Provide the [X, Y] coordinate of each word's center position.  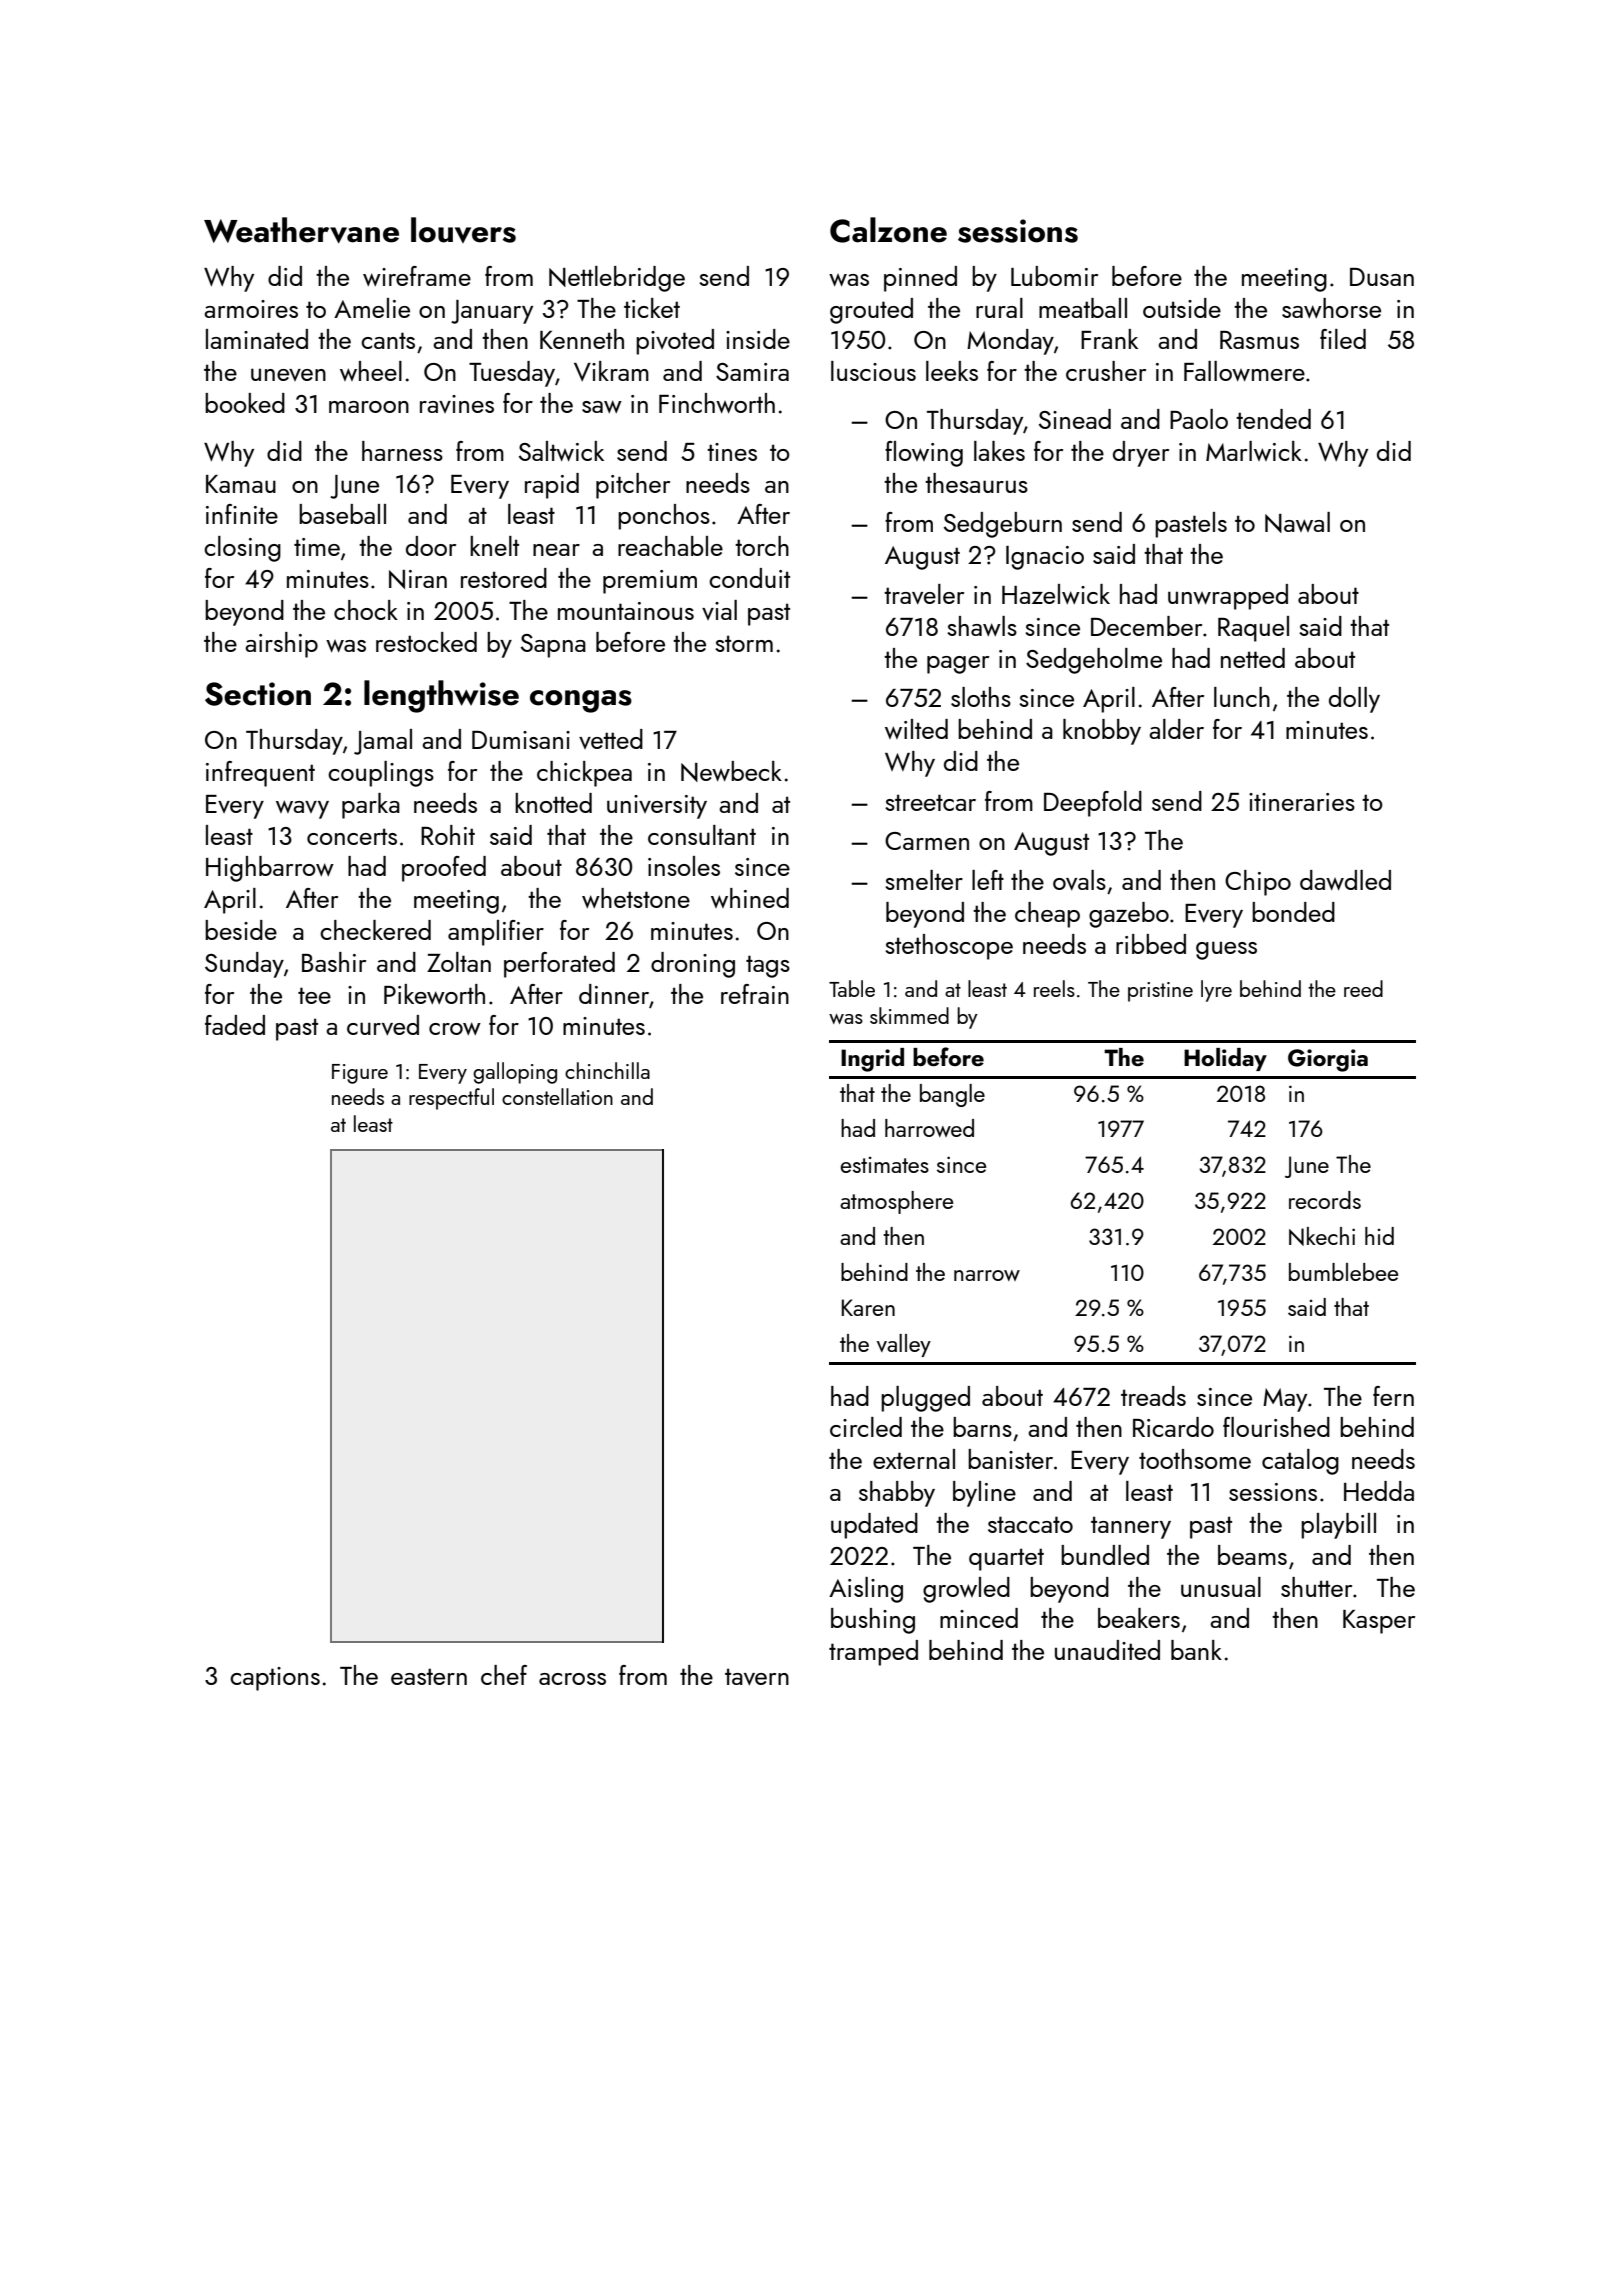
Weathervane [301, 230]
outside [1182, 308]
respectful [451, 1099]
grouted [871, 311]
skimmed [909, 1015]
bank [1196, 1650]
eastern [429, 1676]
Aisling [866, 1590]
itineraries [1302, 802]
